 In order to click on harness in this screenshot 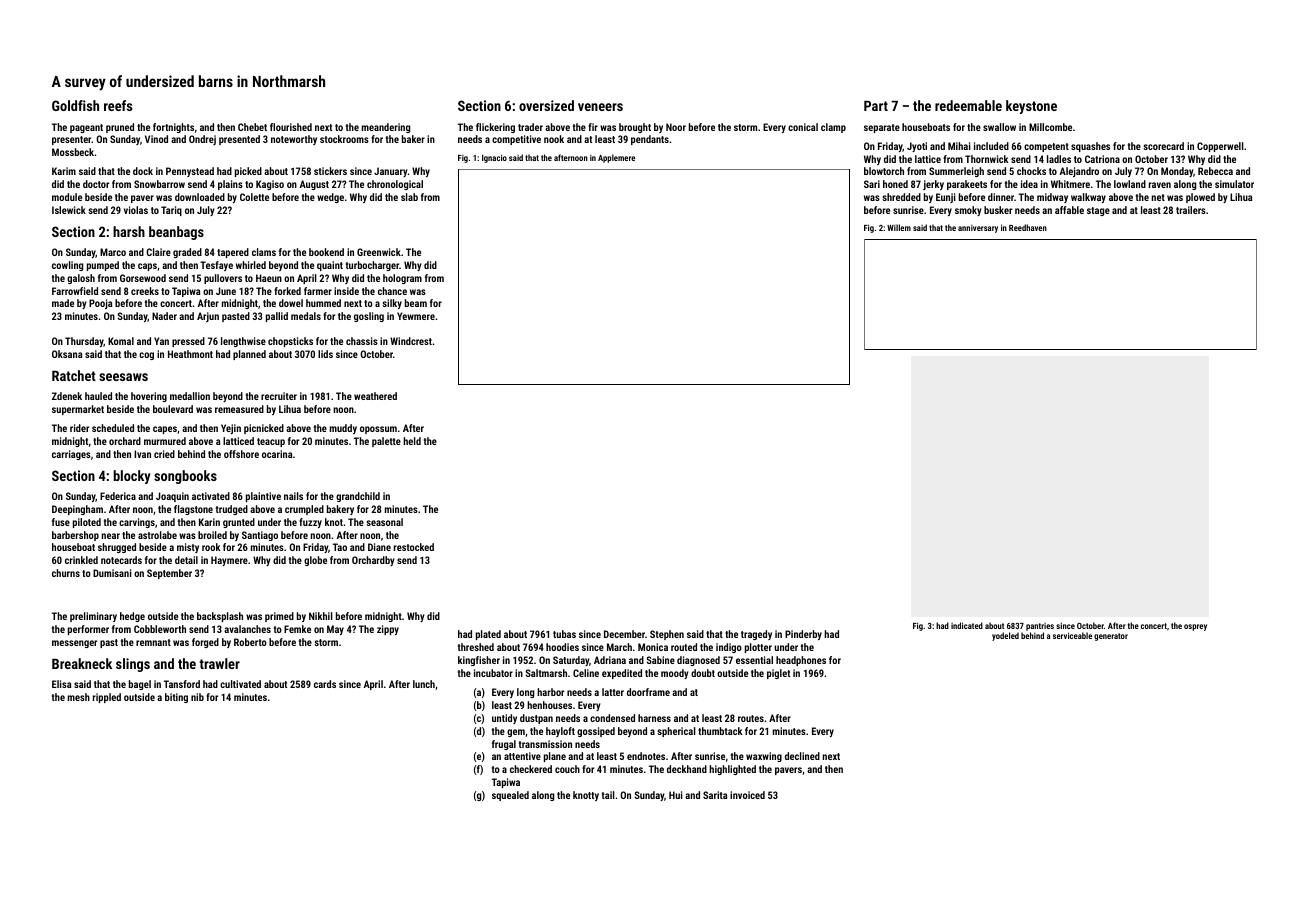, I will do `click(654, 718)`.
